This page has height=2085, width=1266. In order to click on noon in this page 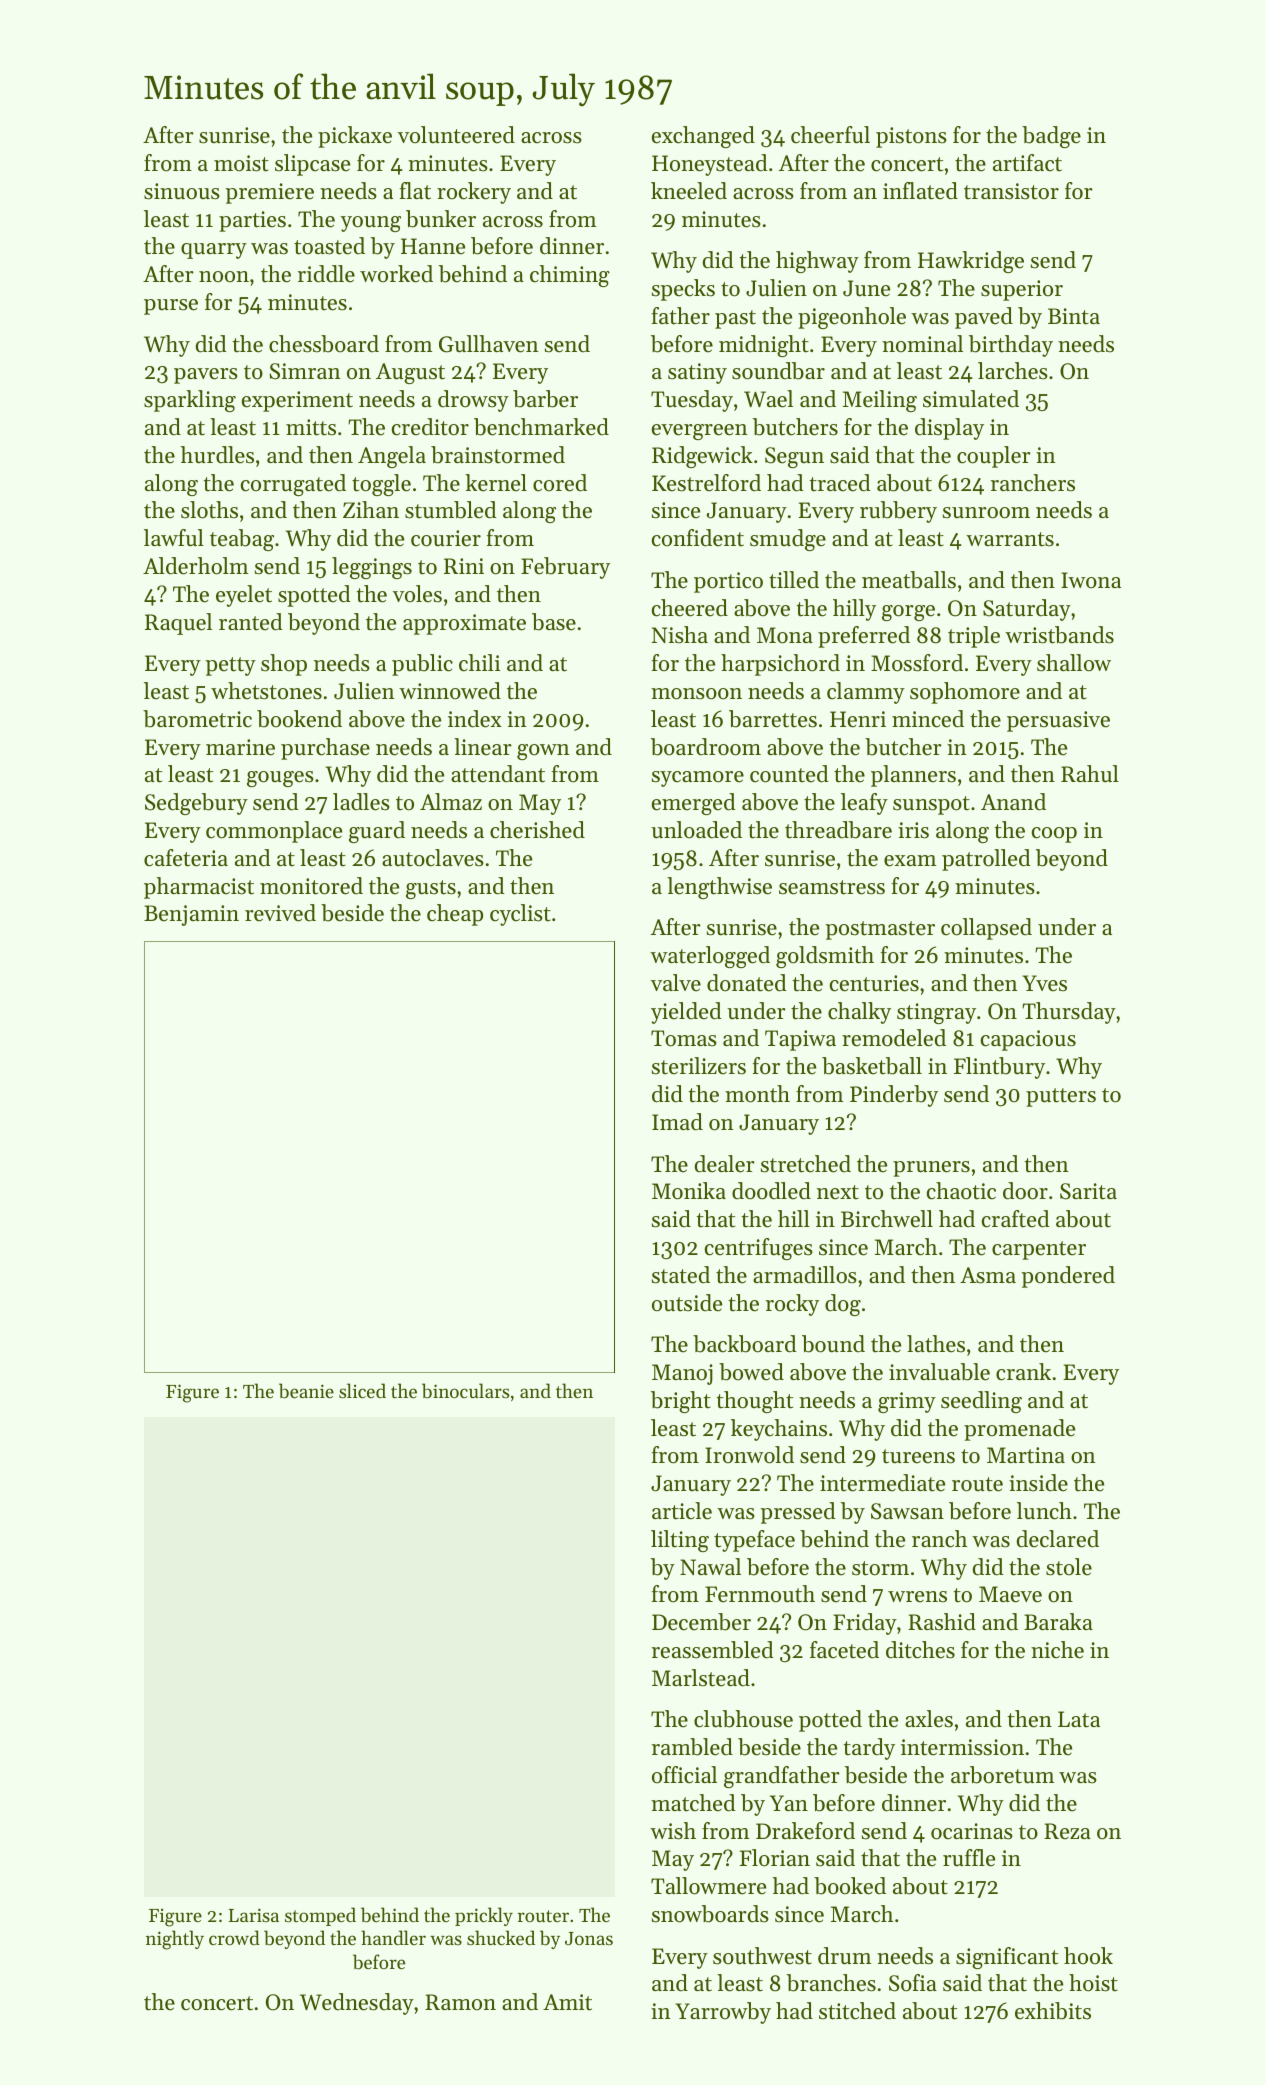, I will do `click(224, 277)`.
